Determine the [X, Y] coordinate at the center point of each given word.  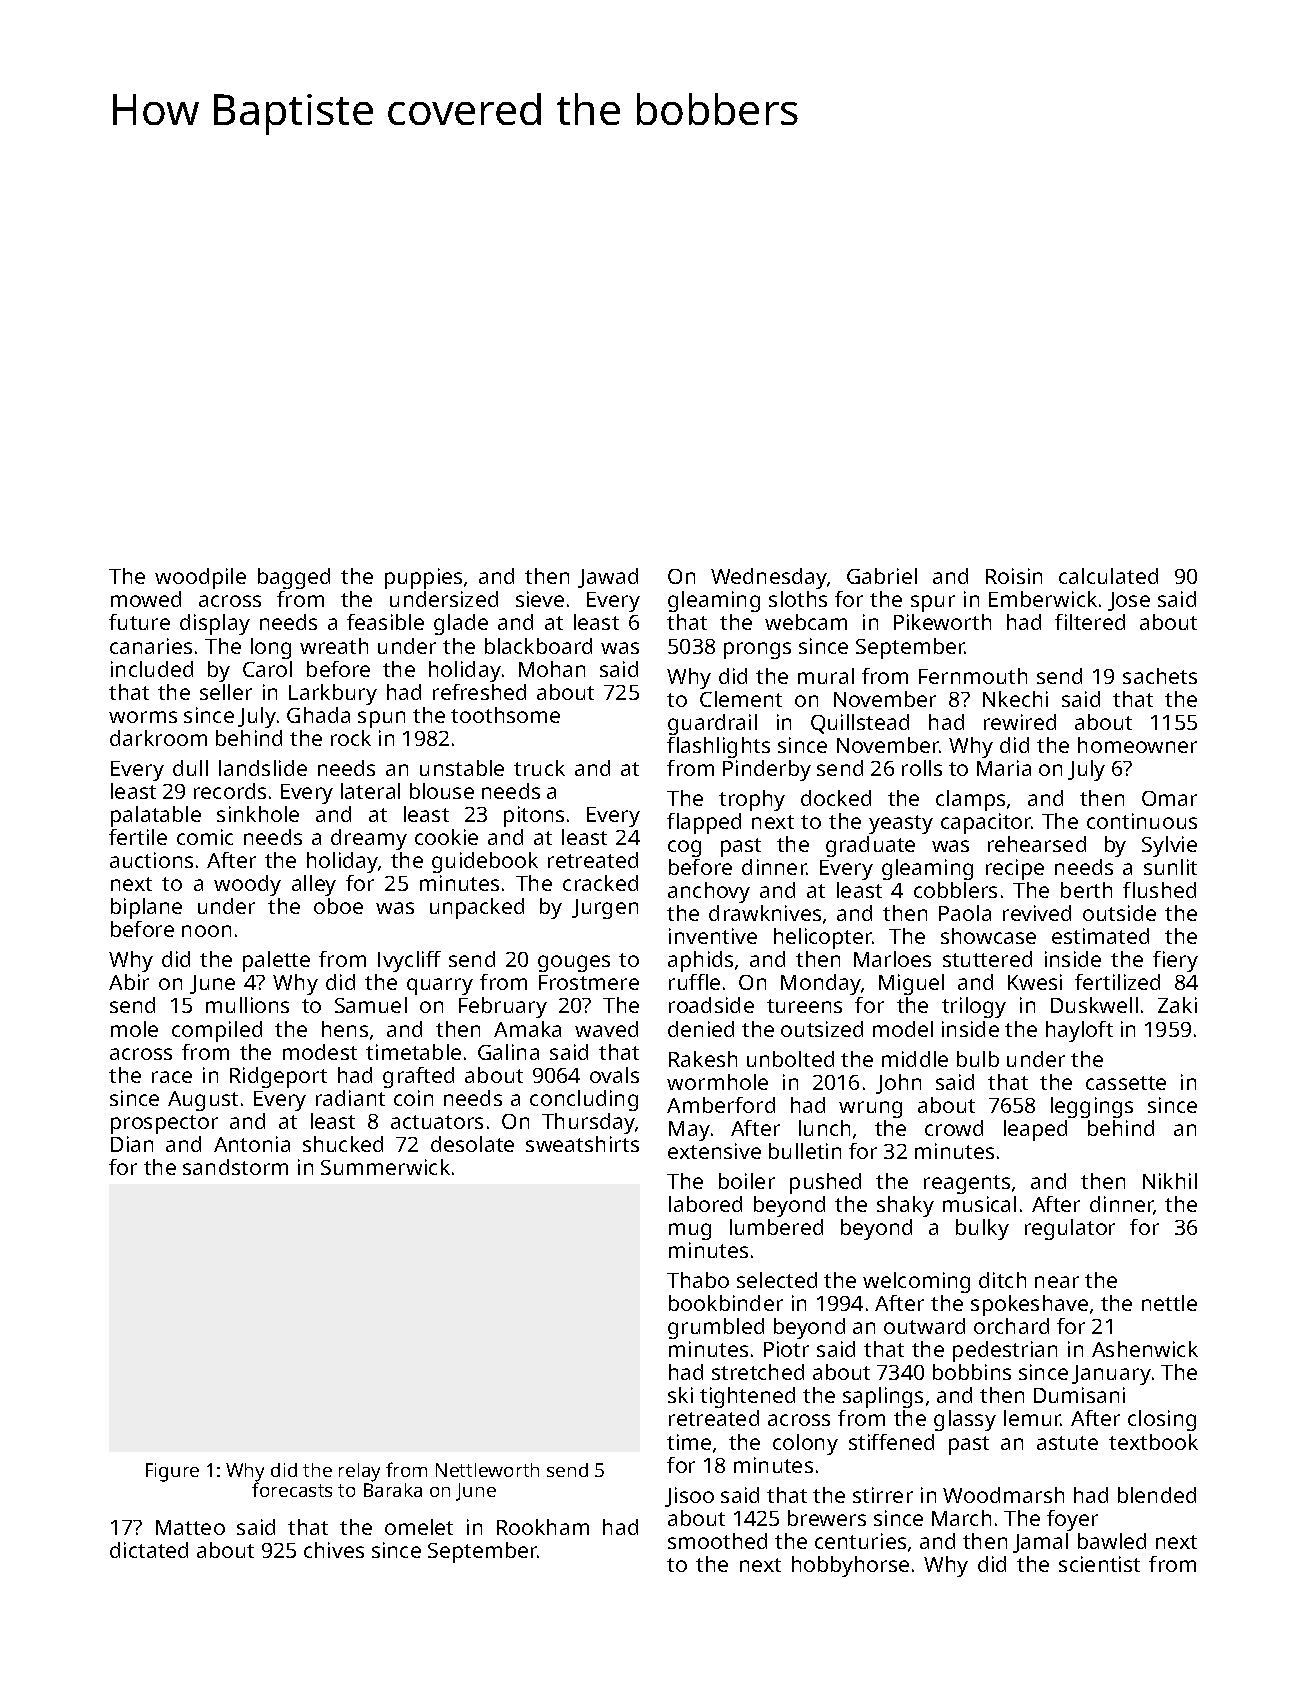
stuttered [987, 959]
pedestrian [1005, 1351]
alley [314, 885]
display [215, 624]
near [1057, 1282]
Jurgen [605, 909]
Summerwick [385, 1167]
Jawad [608, 578]
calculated [1108, 576]
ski [680, 1395]
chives [334, 1550]
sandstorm [235, 1167]
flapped [704, 823]
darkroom [158, 738]
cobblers [955, 890]
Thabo [698, 1280]
